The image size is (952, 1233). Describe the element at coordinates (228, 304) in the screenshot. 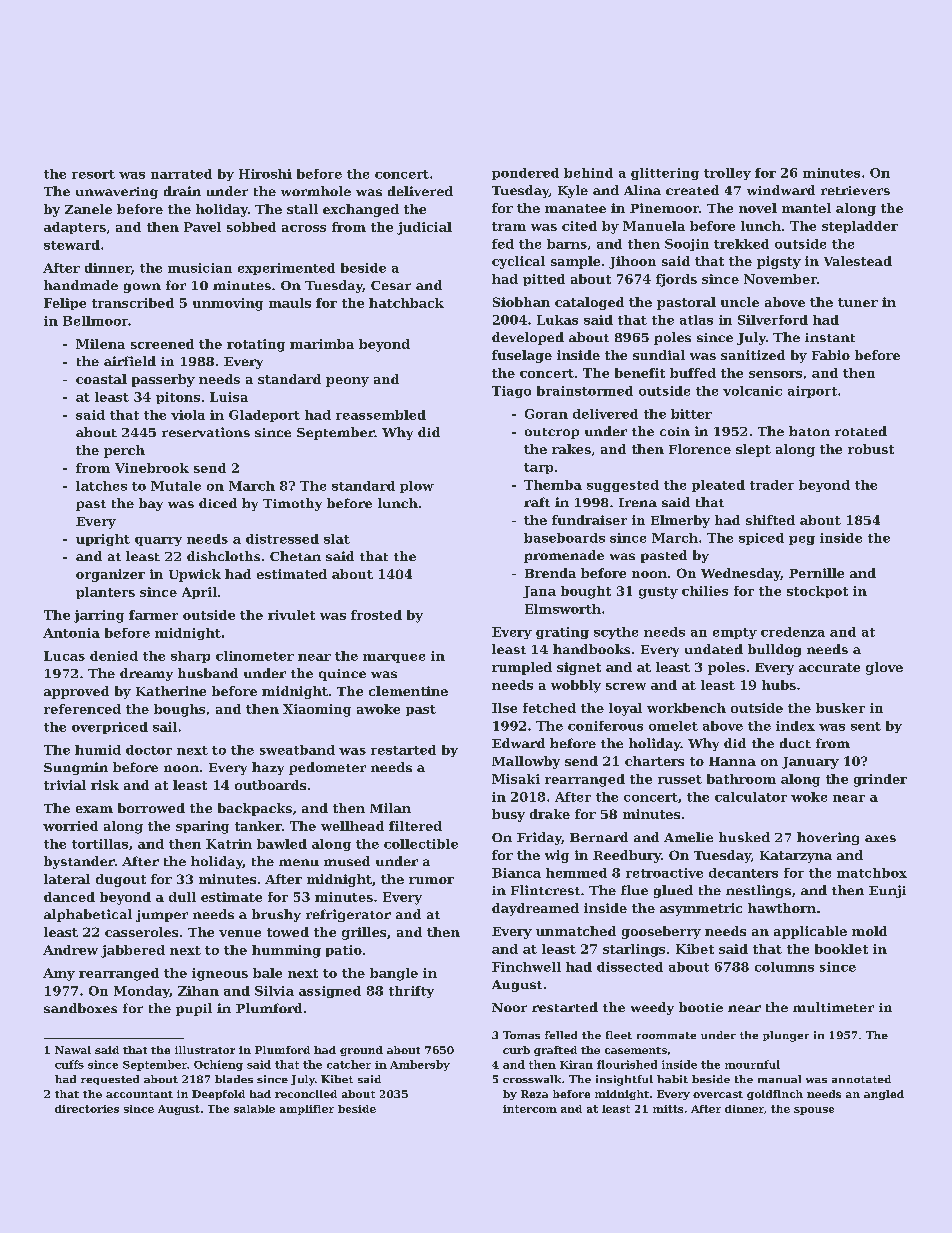

I see `unmoving` at that location.
